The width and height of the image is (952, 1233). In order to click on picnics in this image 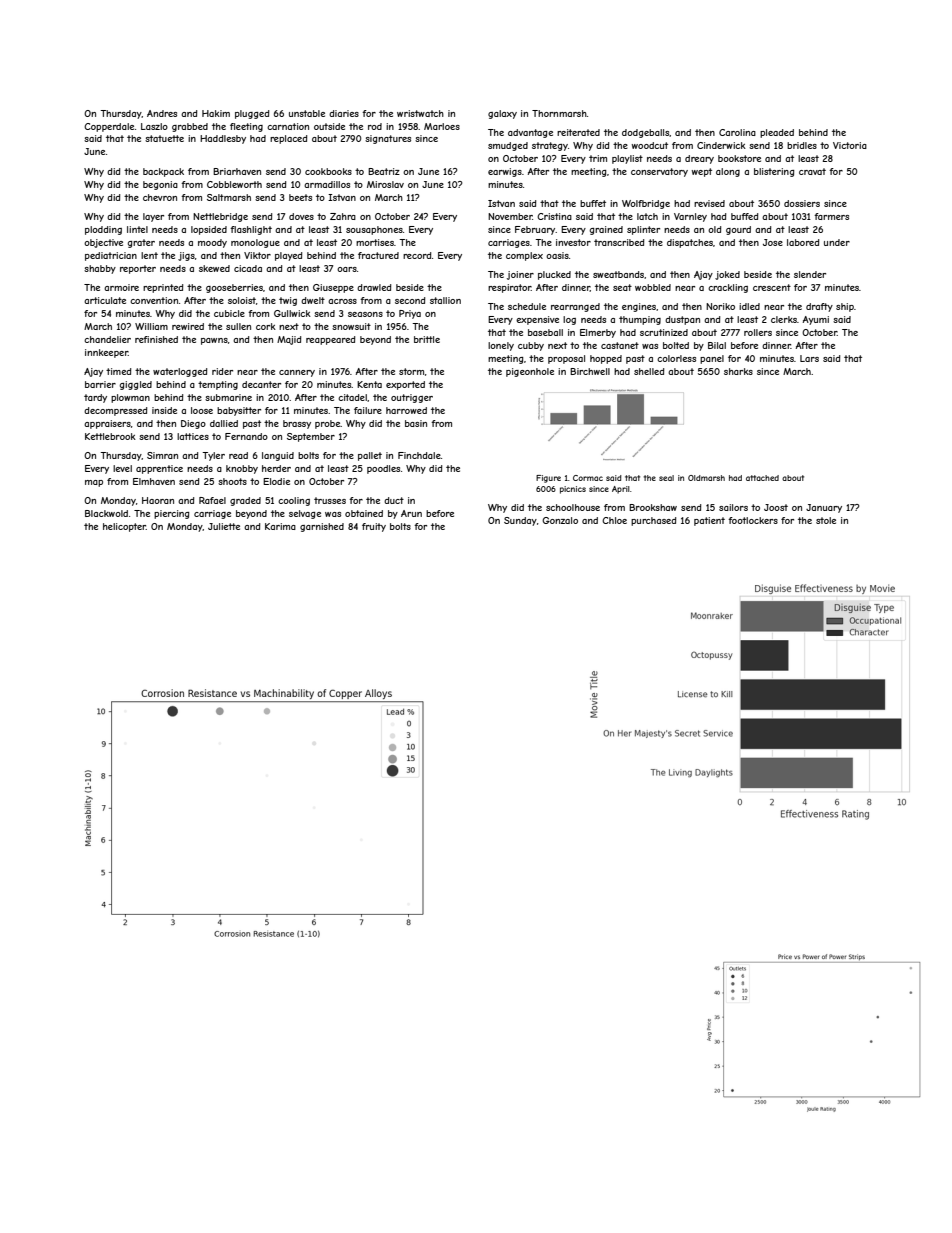, I will do `click(573, 490)`.
